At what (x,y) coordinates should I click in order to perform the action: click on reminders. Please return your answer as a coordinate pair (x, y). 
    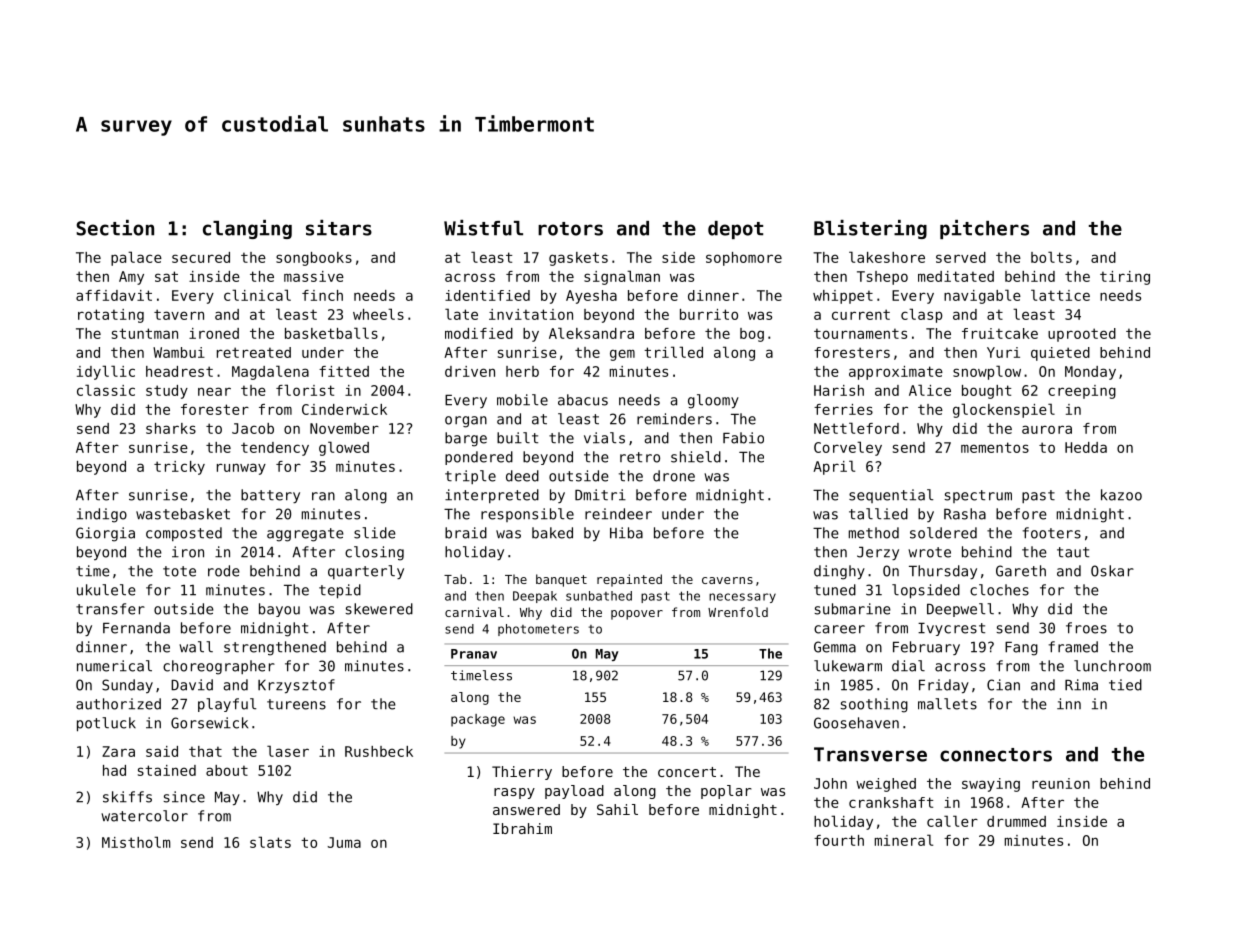
    Looking at the image, I should click on (674, 419).
